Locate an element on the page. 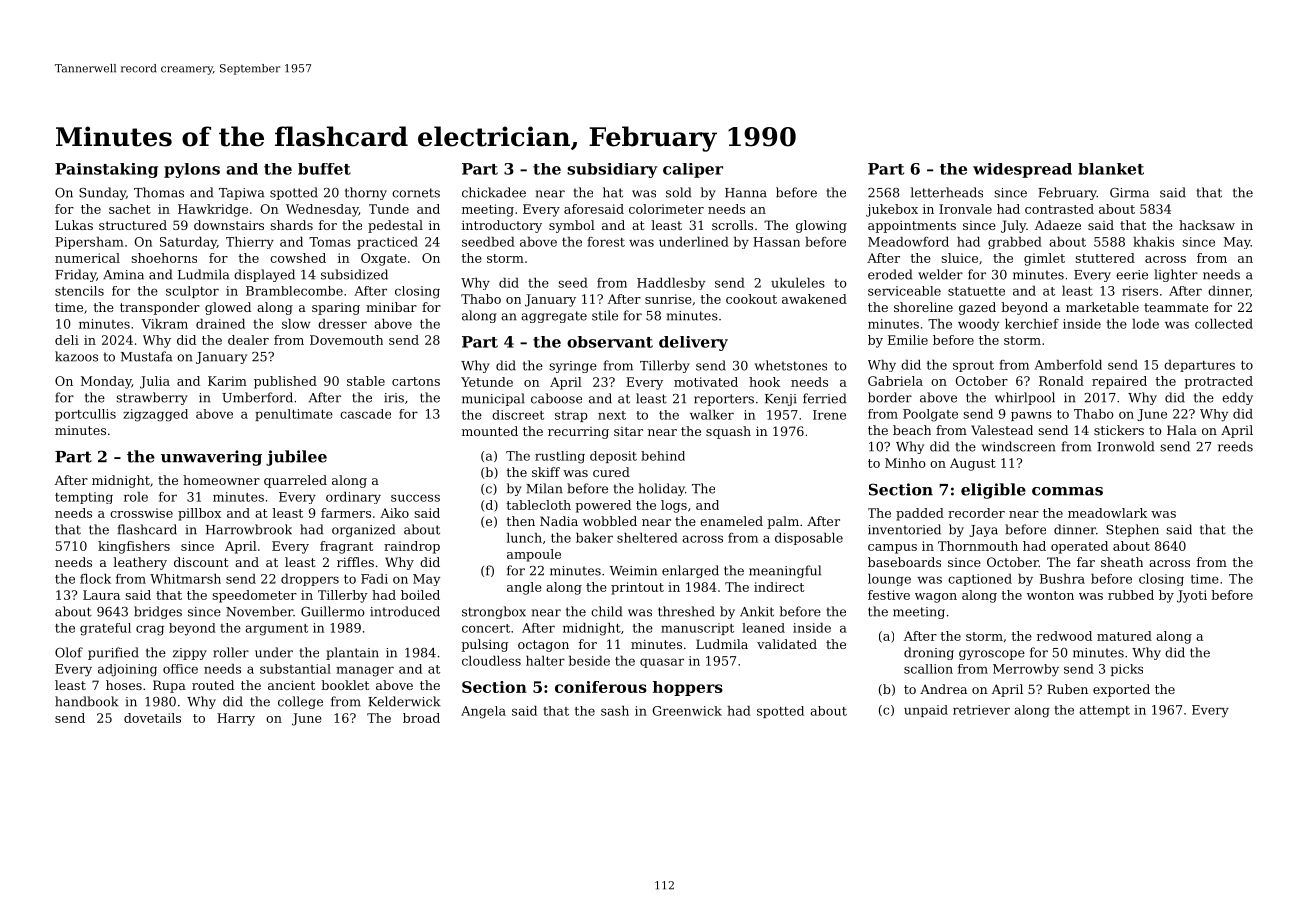  Mustafa is located at coordinates (146, 356).
